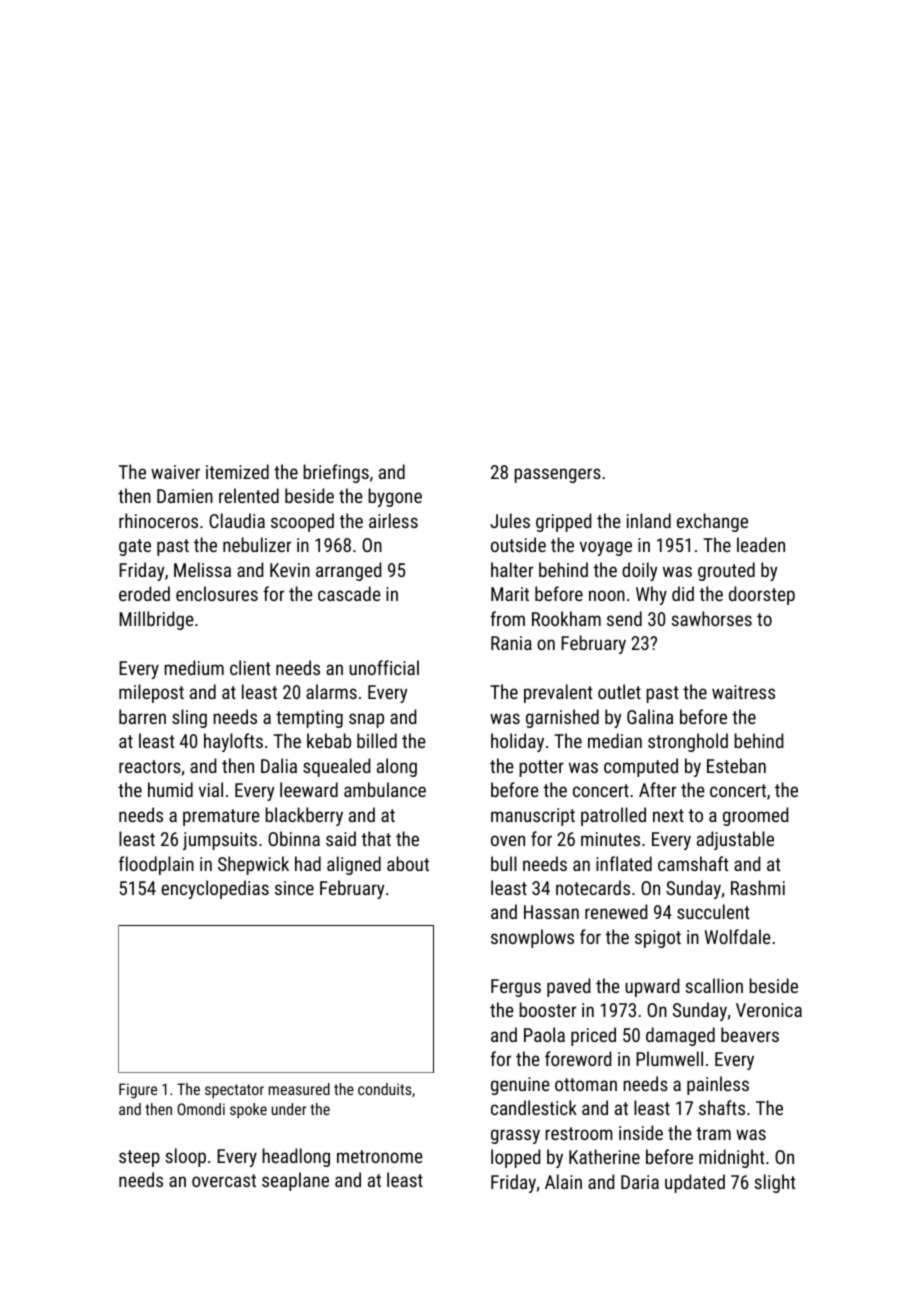 The height and width of the page is (1311, 924). Describe the element at coordinates (393, 520) in the page. I see `airless` at that location.
